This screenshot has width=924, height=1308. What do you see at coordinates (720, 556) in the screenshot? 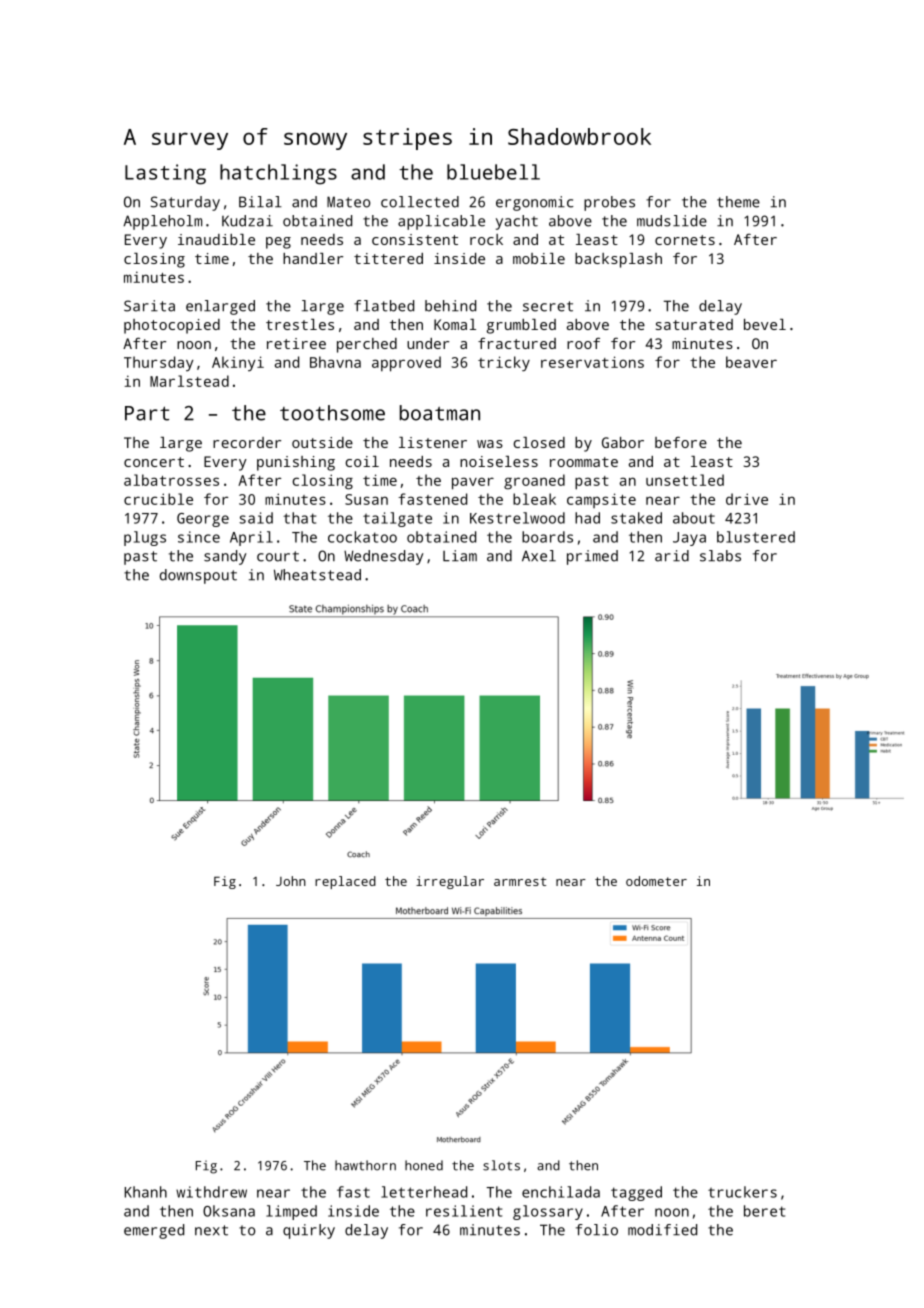
I see `slabs` at bounding box center [720, 556].
